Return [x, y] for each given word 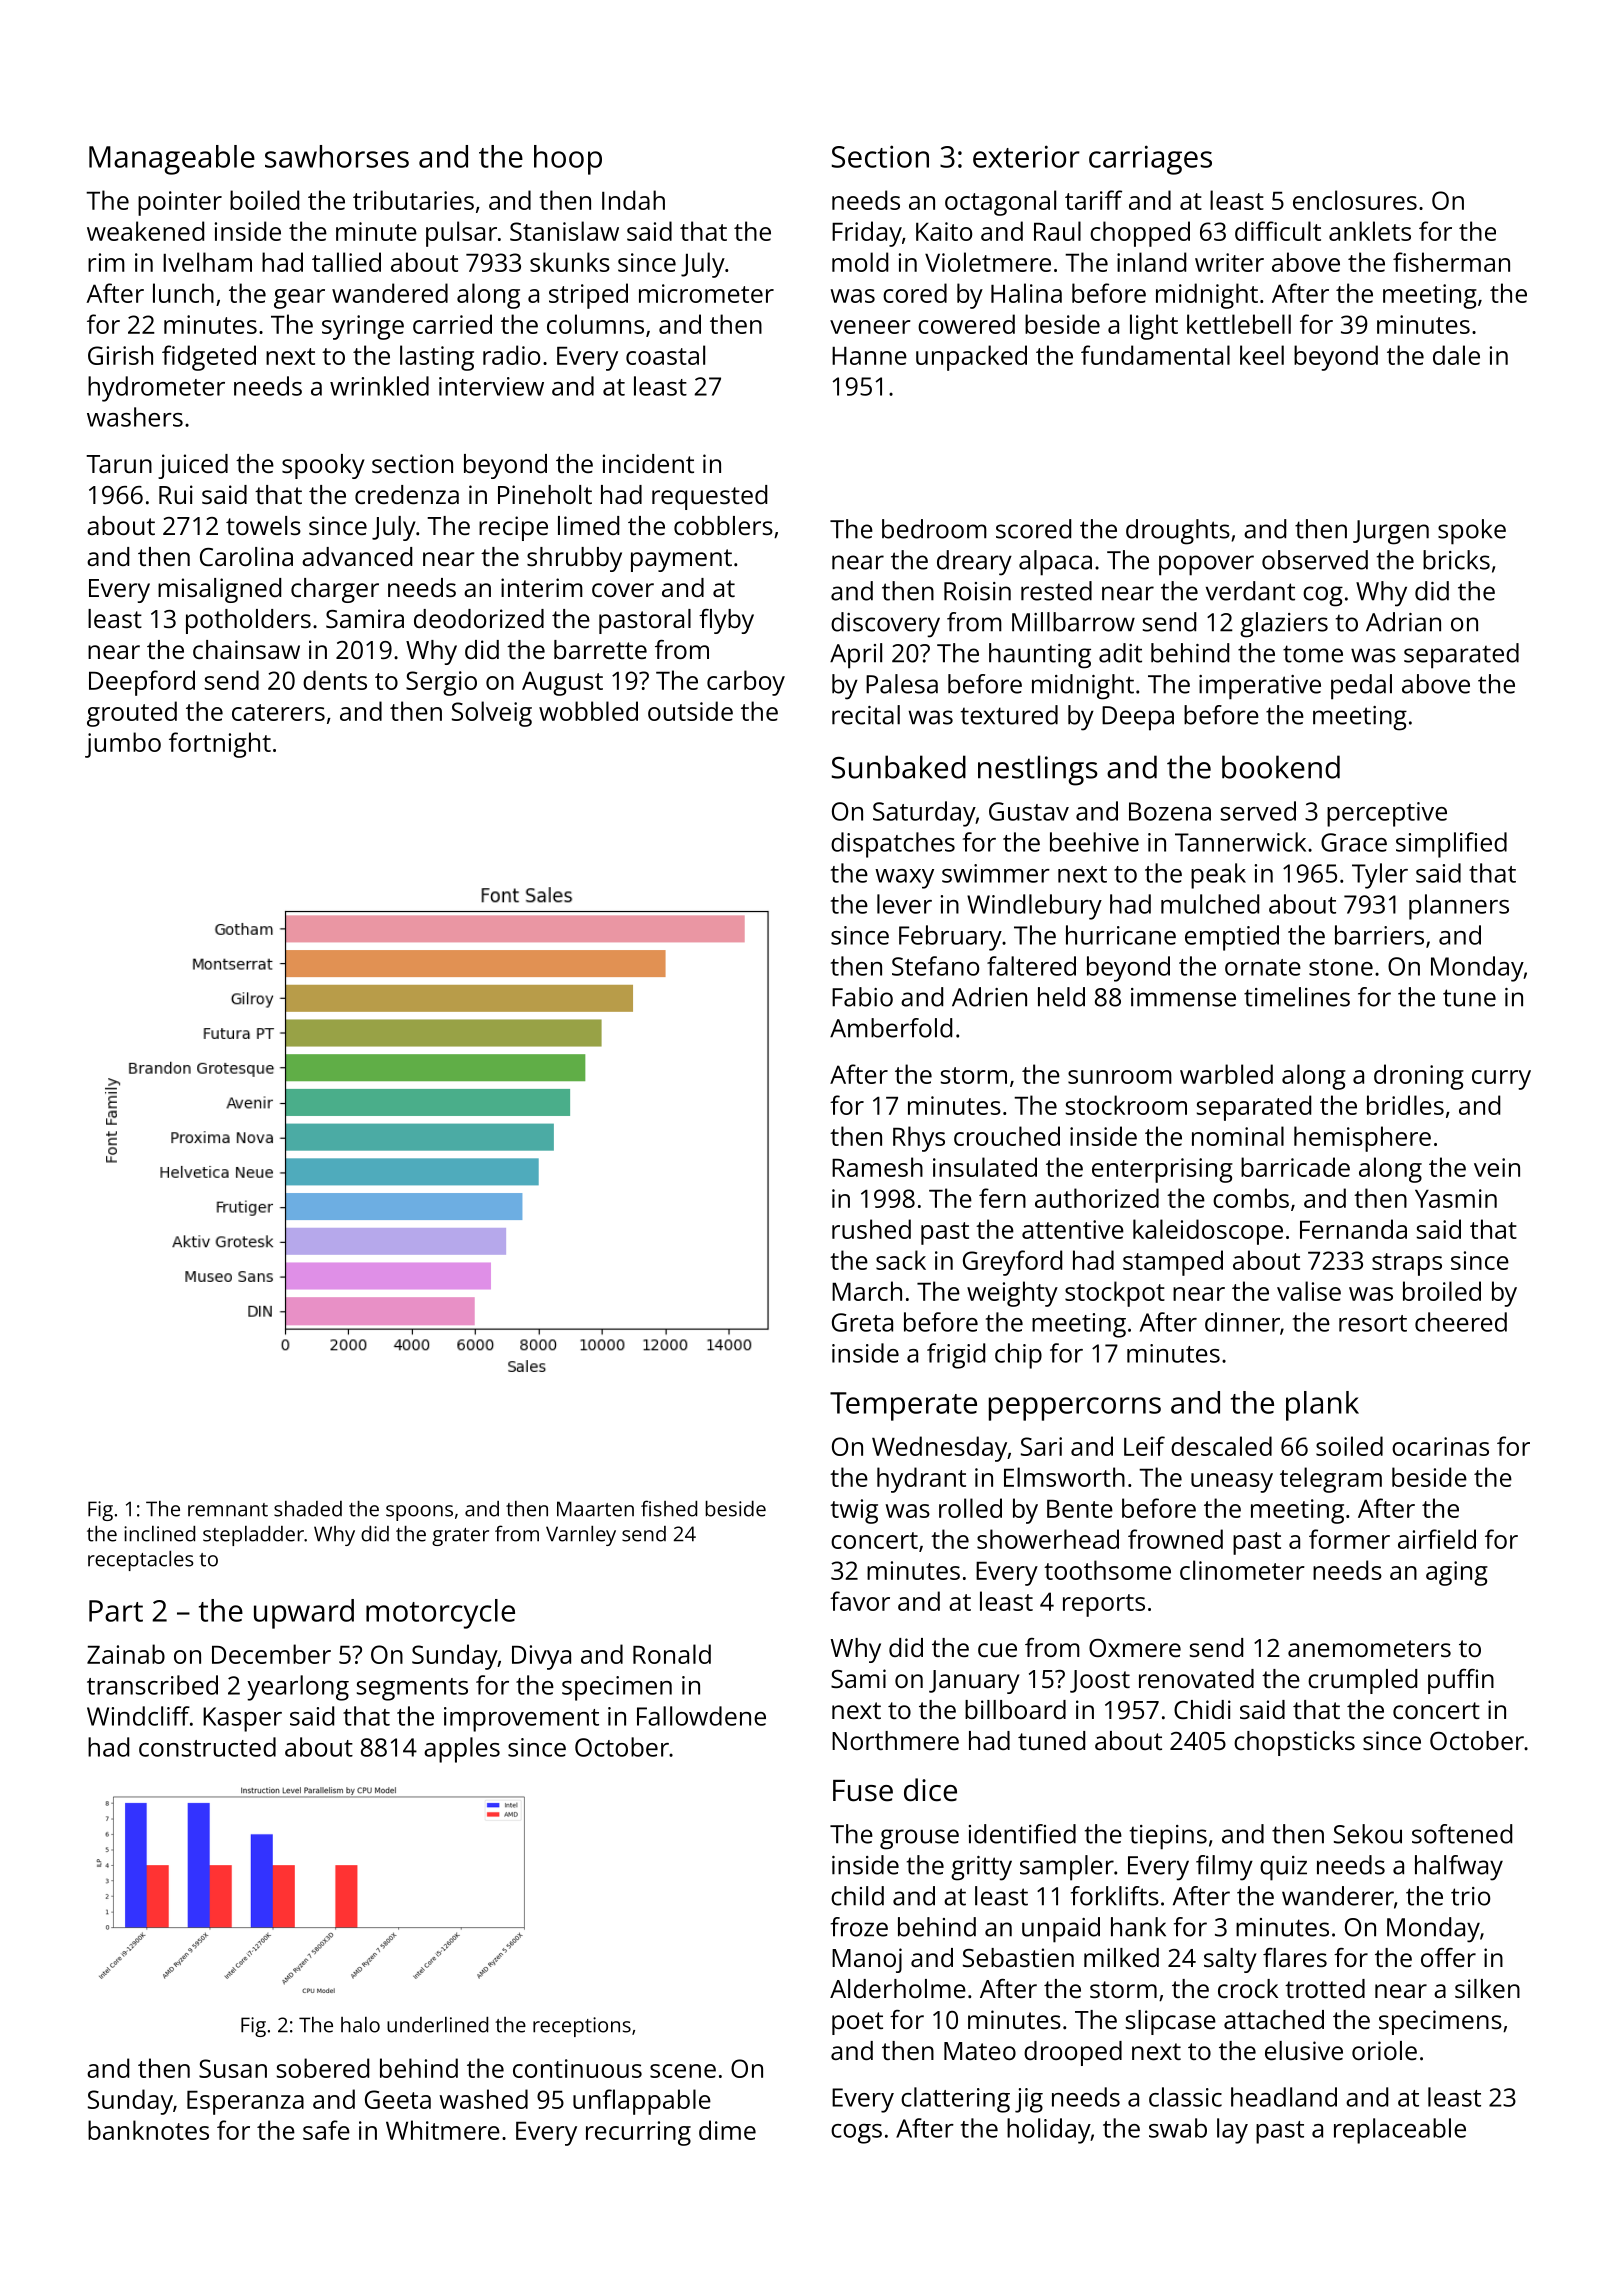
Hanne [869, 356]
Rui [176, 494]
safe [326, 2130]
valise [1309, 1291]
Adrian [1403, 622]
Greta [862, 1322]
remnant [228, 1510]
